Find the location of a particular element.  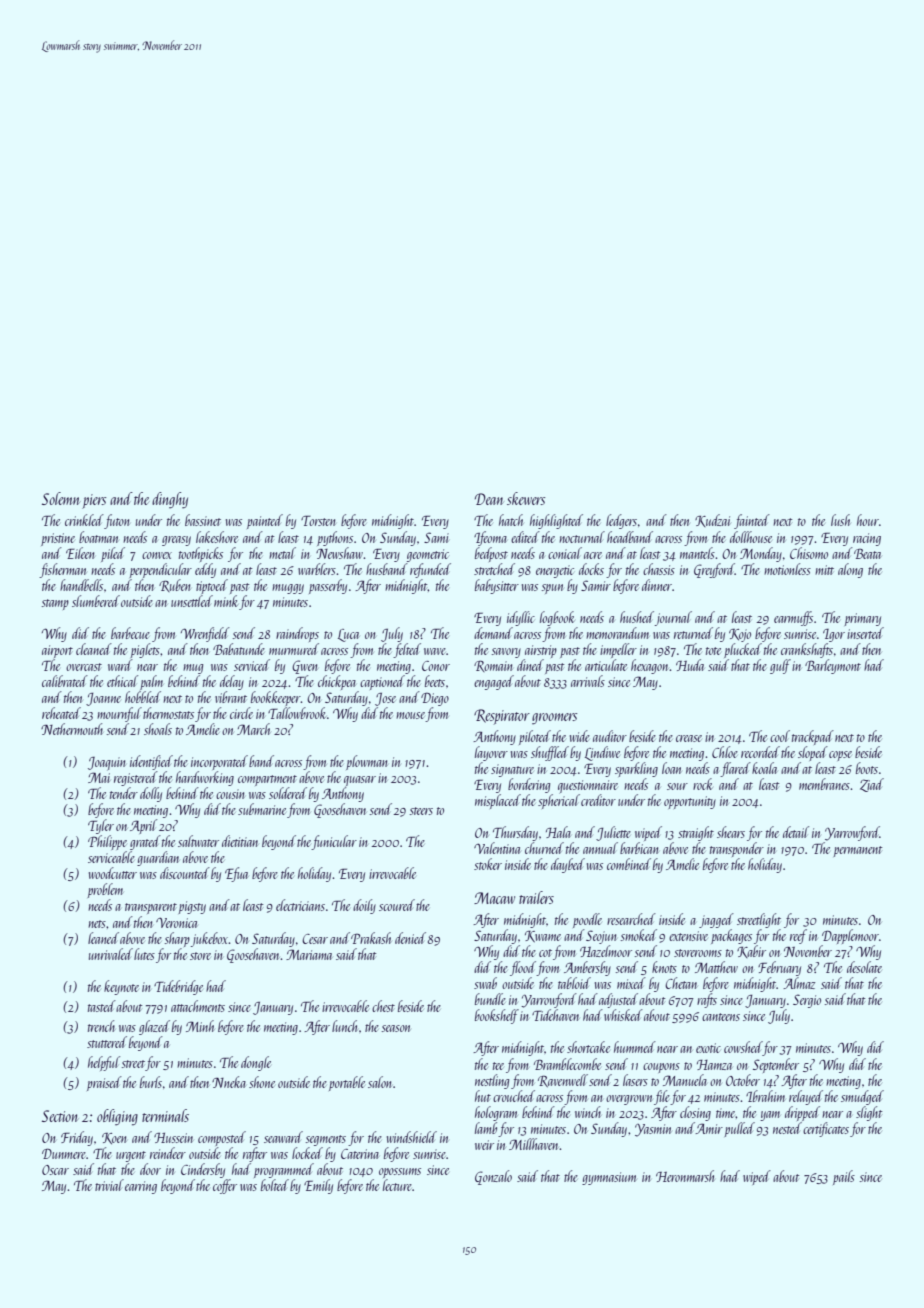

groomers is located at coordinates (554, 719).
